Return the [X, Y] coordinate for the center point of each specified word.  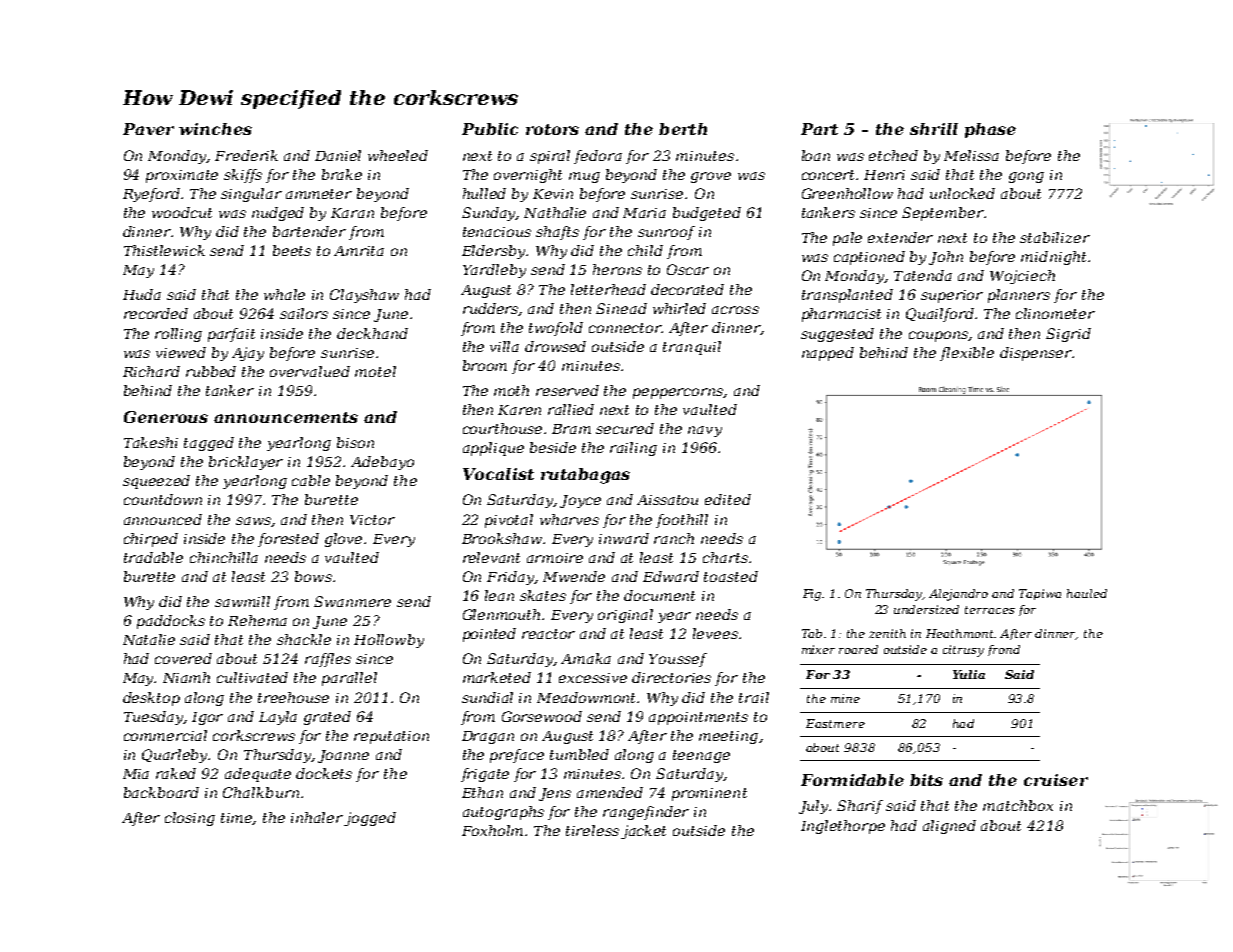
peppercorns [678, 393]
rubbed [211, 371]
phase [990, 130]
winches [215, 129]
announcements [286, 417]
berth [683, 129]
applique [493, 449]
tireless [592, 830]
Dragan [488, 737]
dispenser [1036, 354]
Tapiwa [1040, 594]
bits [926, 780]
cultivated [252, 677]
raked [176, 773]
